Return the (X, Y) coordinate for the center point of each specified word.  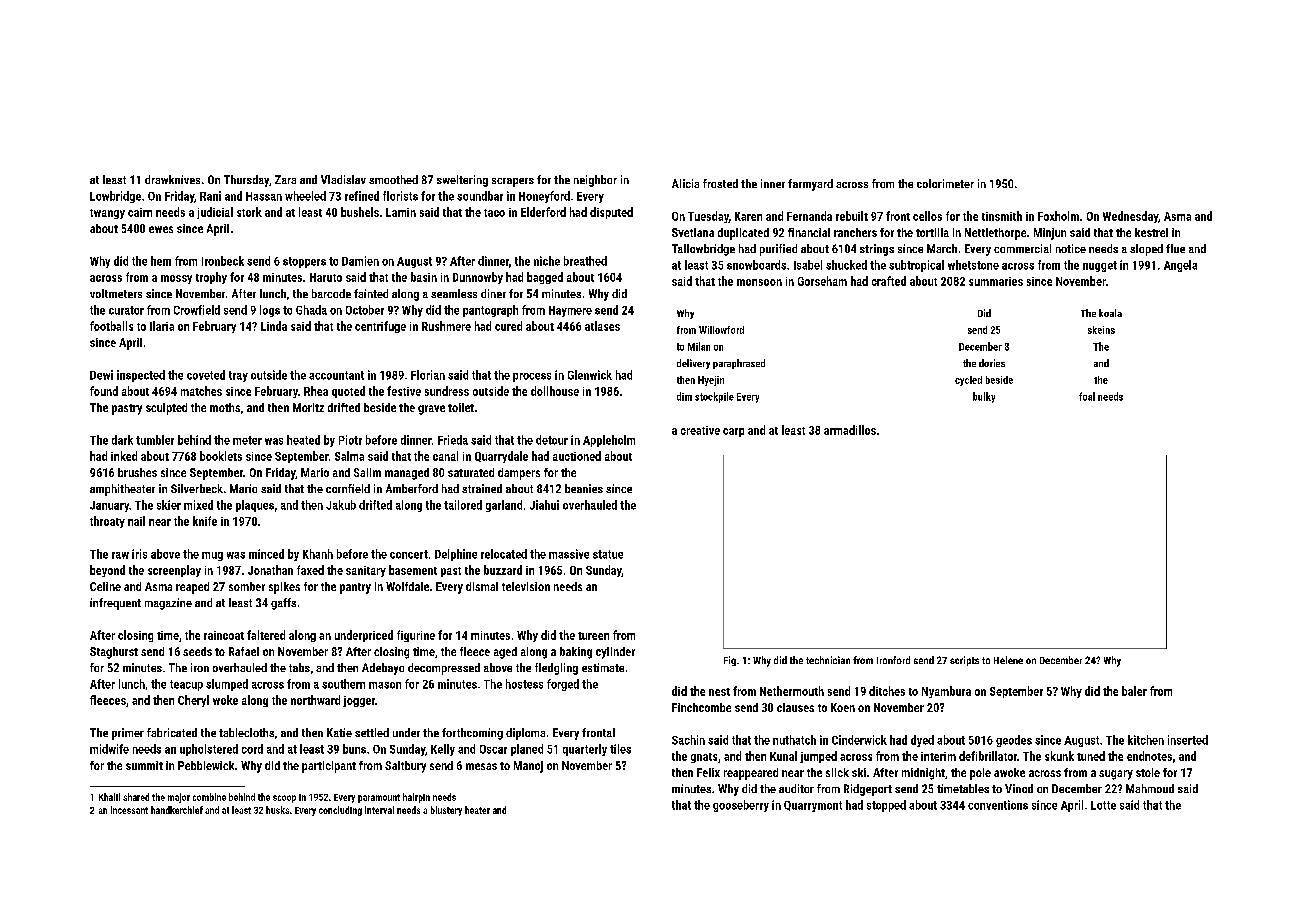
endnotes (1149, 756)
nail (136, 521)
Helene (1008, 660)
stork (249, 212)
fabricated (172, 732)
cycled (968, 381)
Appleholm (609, 441)
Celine (105, 586)
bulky (984, 397)
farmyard (810, 185)
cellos (927, 216)
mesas (481, 766)
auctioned (577, 456)
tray (238, 376)
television (526, 586)
